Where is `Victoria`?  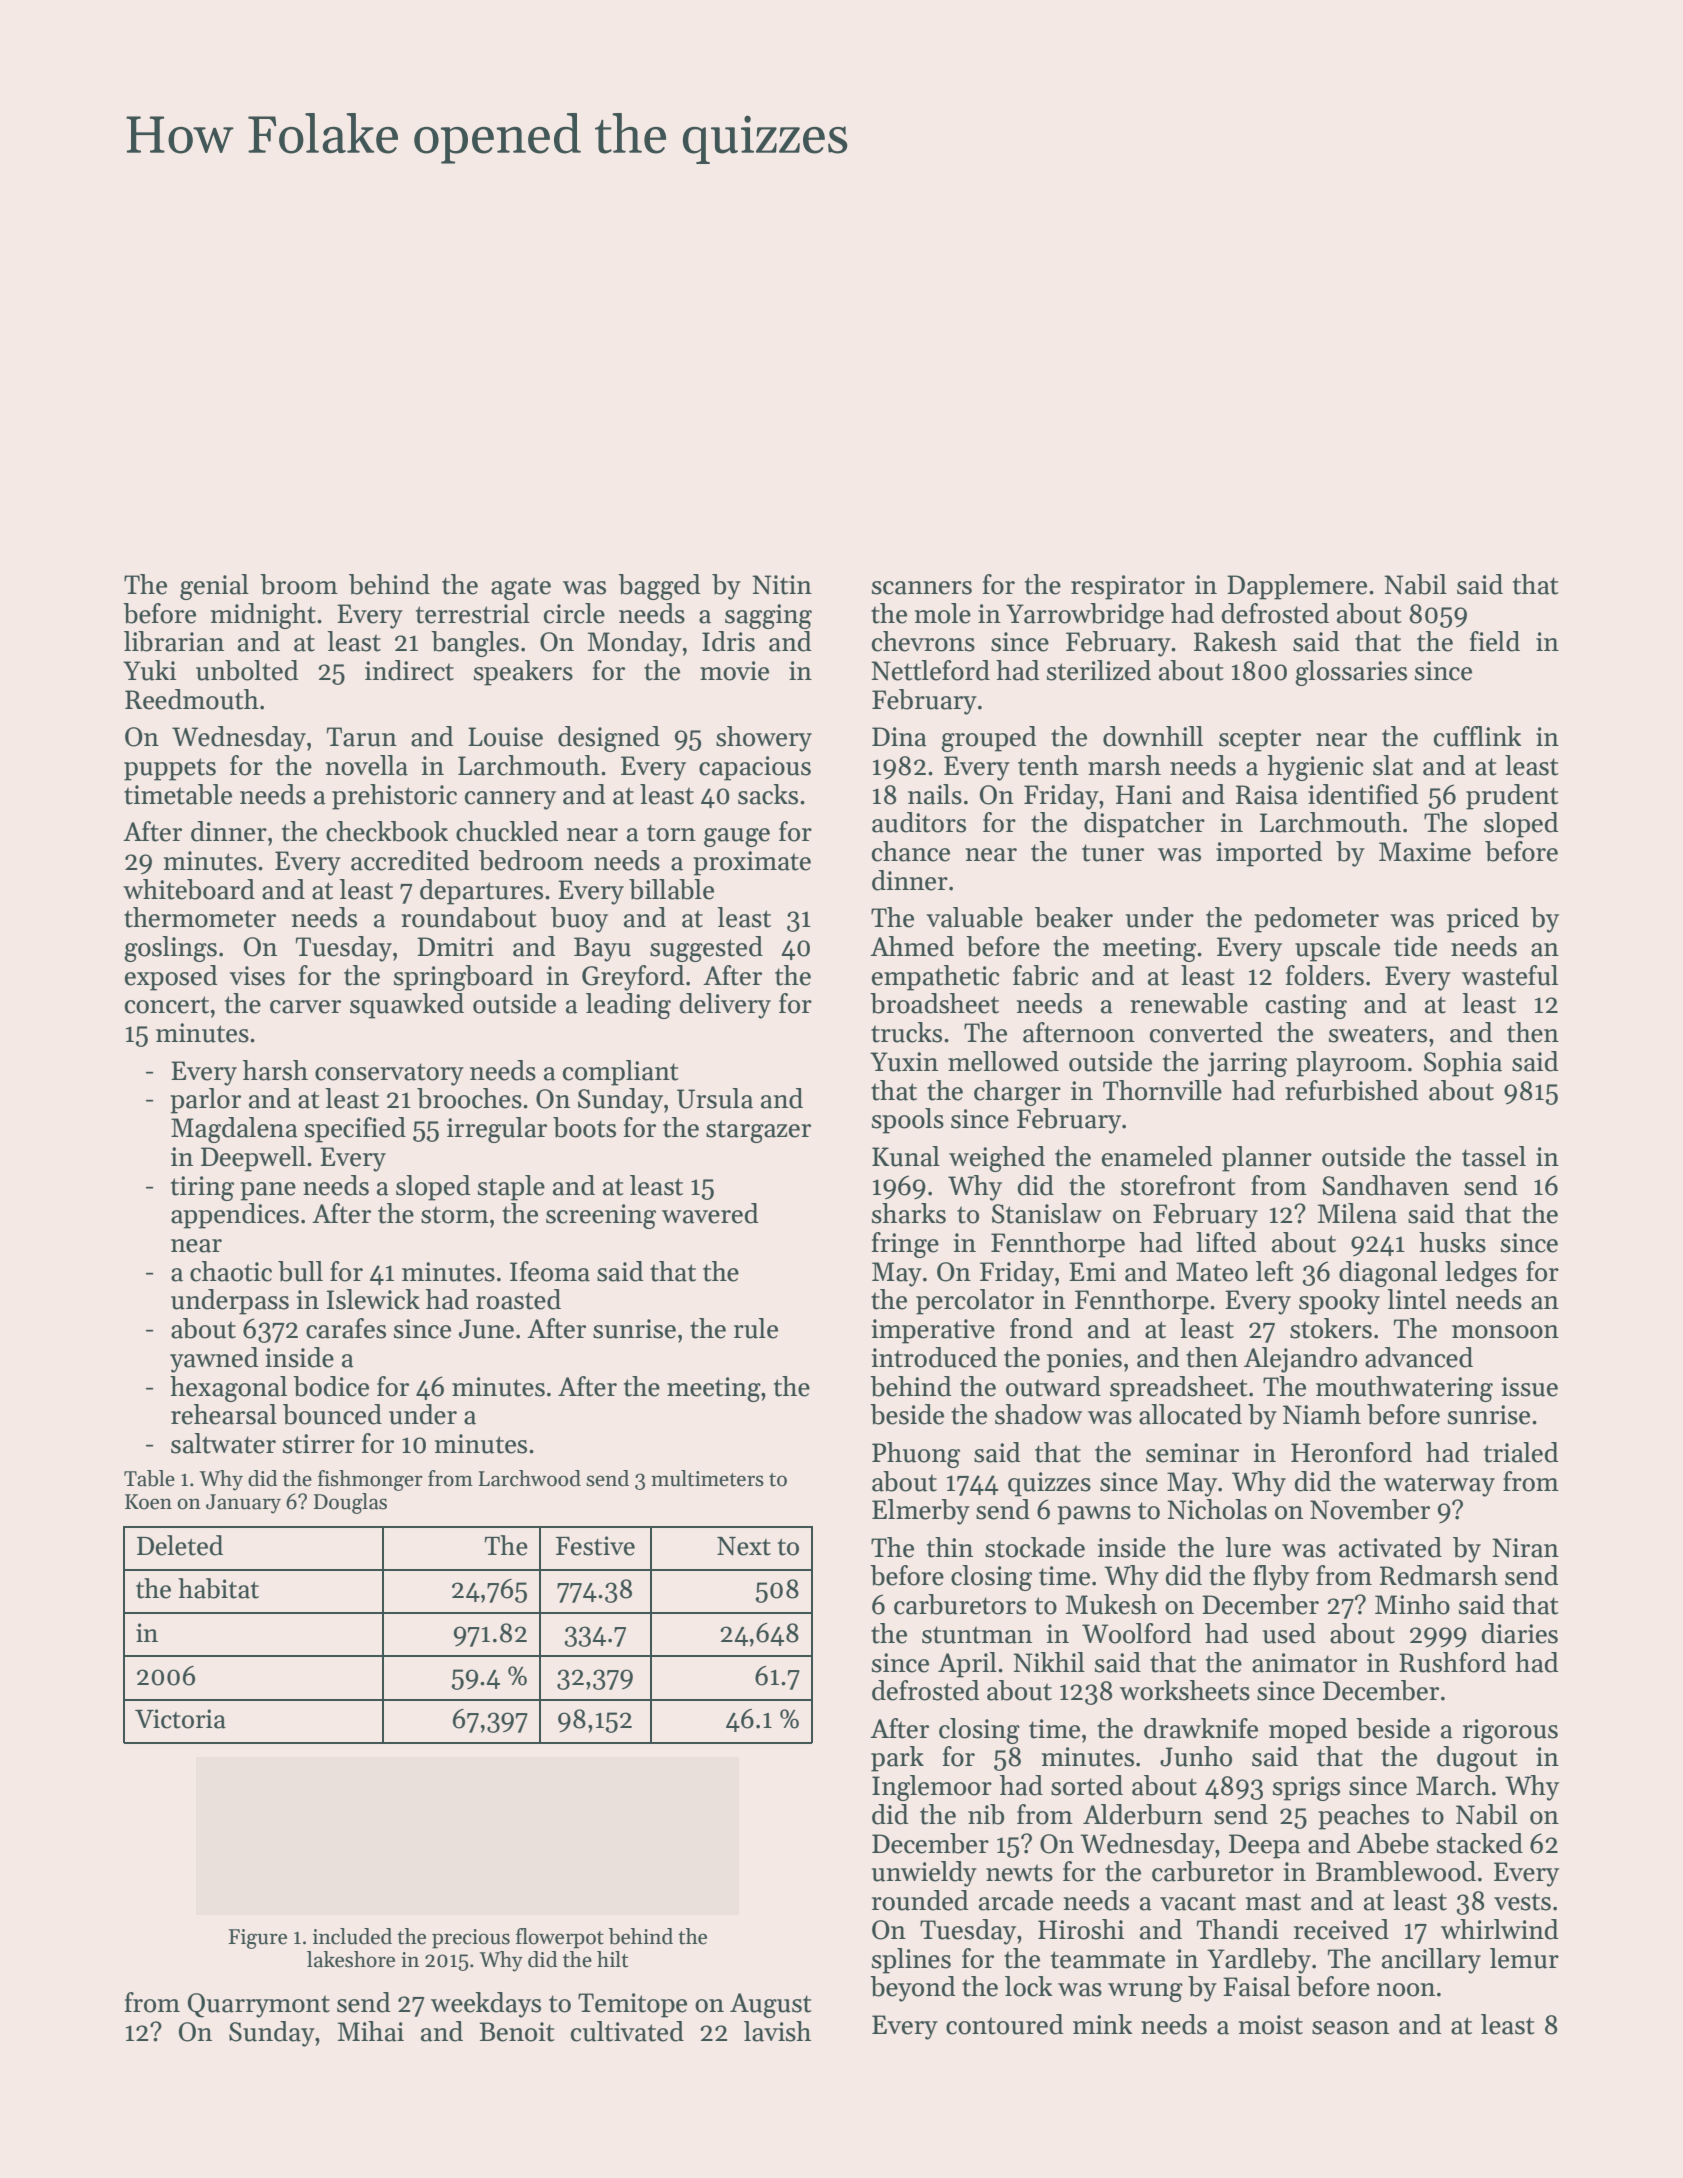 Victoria is located at coordinates (180, 1719).
